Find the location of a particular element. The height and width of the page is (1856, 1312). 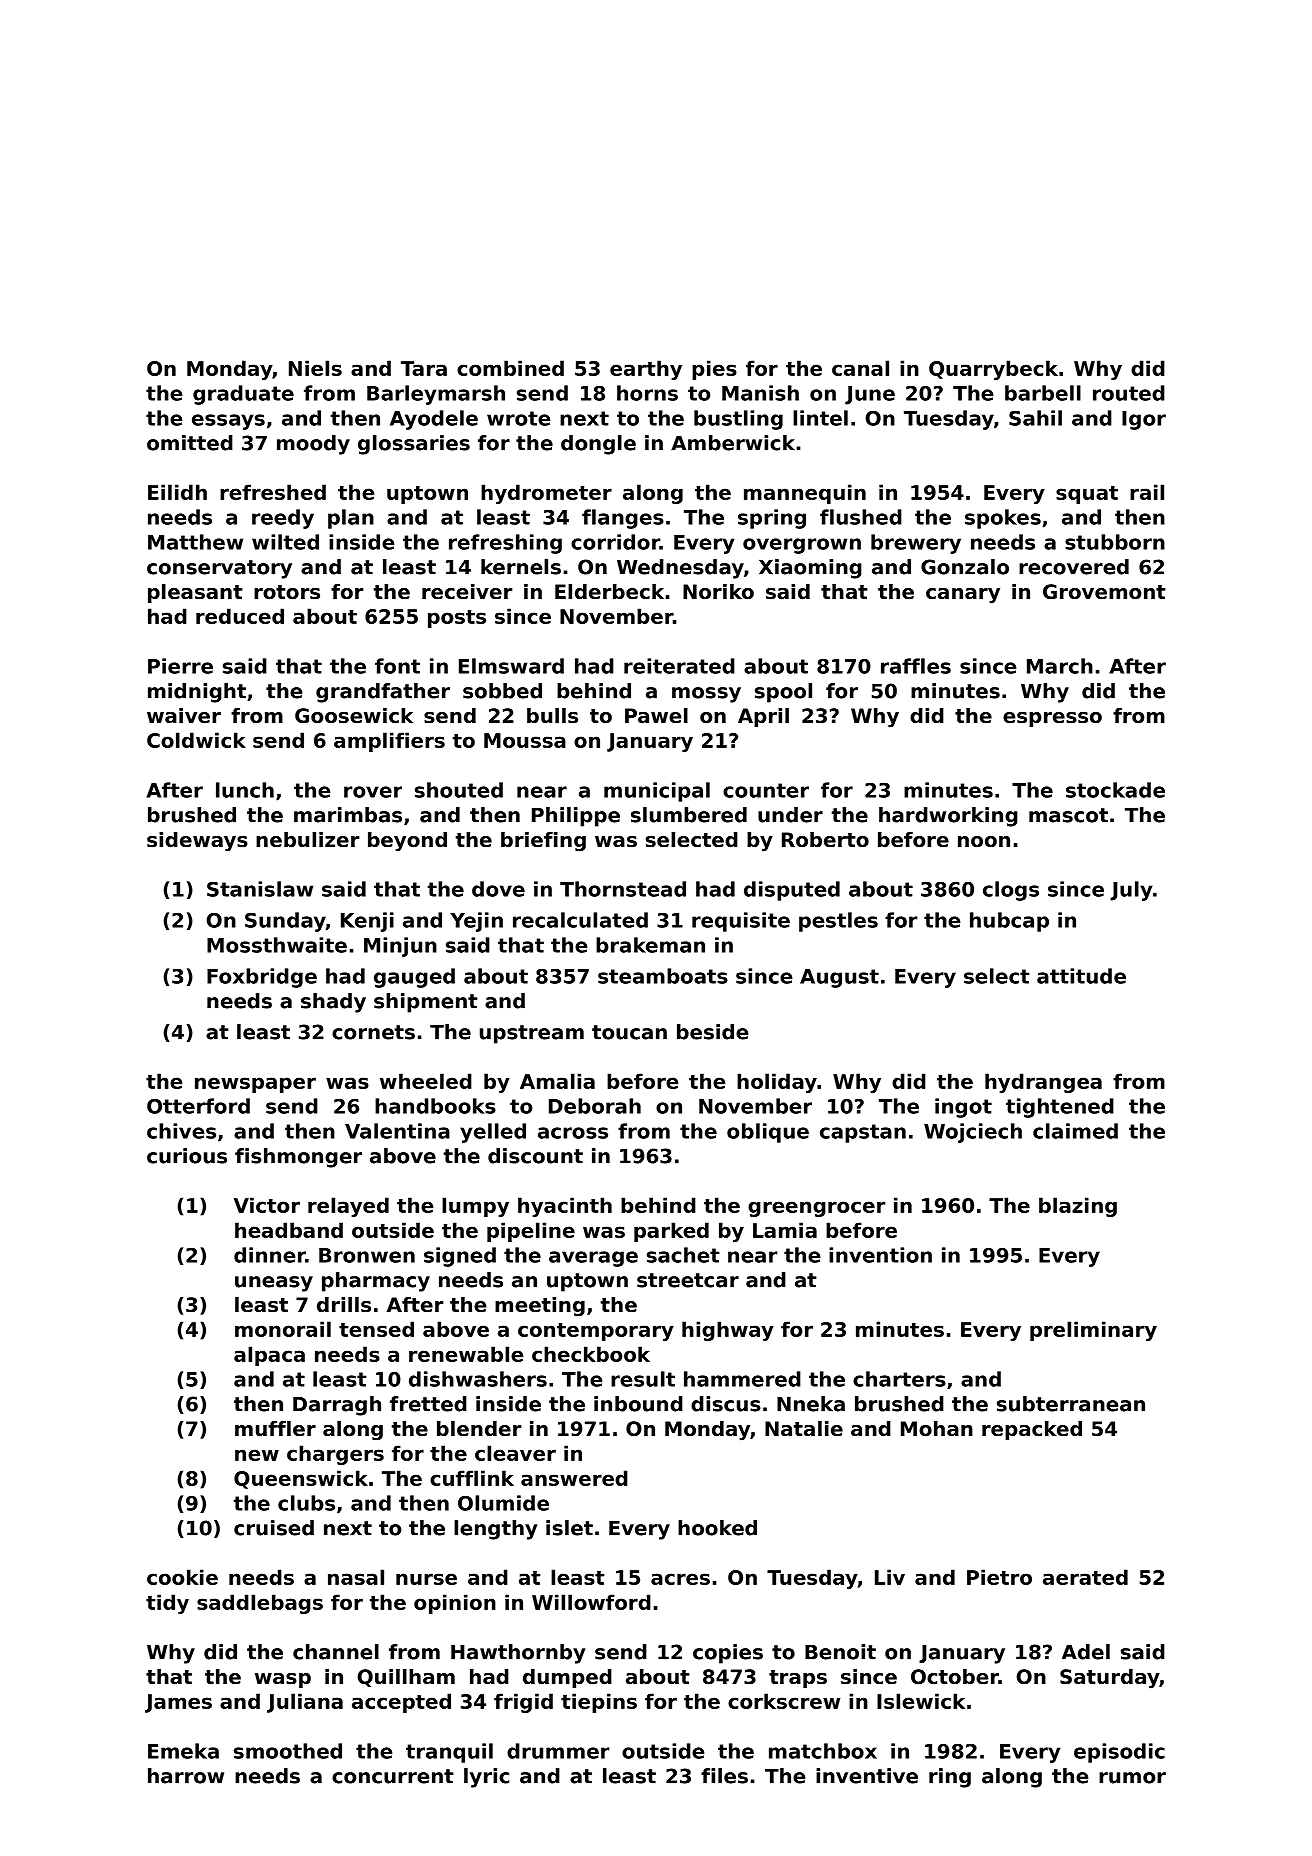

noon is located at coordinates (984, 842).
